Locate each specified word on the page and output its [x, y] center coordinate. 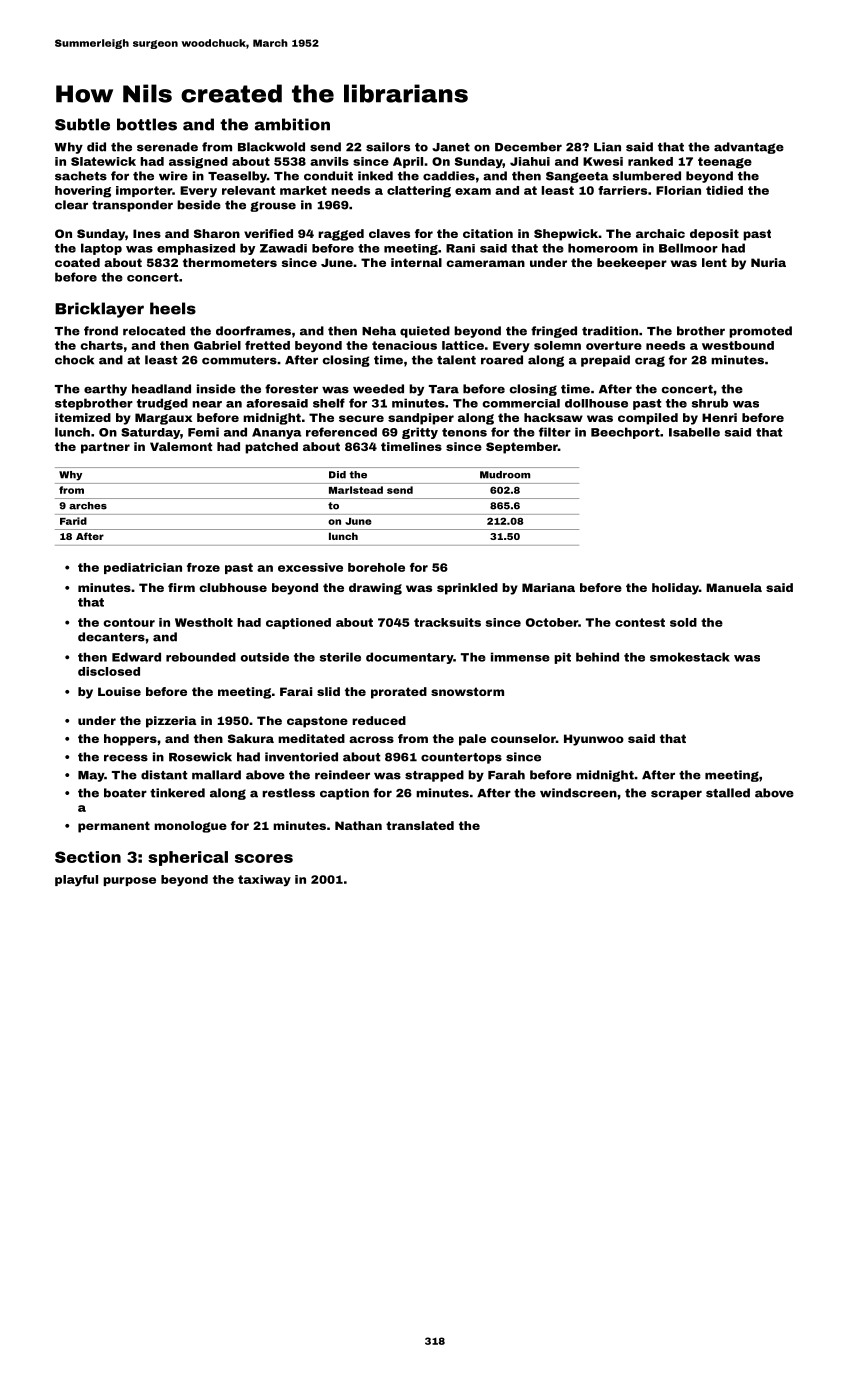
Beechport [625, 433]
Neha [379, 331]
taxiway [264, 880]
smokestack [690, 657]
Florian [678, 190]
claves [389, 233]
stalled [728, 793]
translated [420, 825]
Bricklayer [99, 310]
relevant [248, 190]
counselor [523, 738]
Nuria [768, 262]
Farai [296, 691]
